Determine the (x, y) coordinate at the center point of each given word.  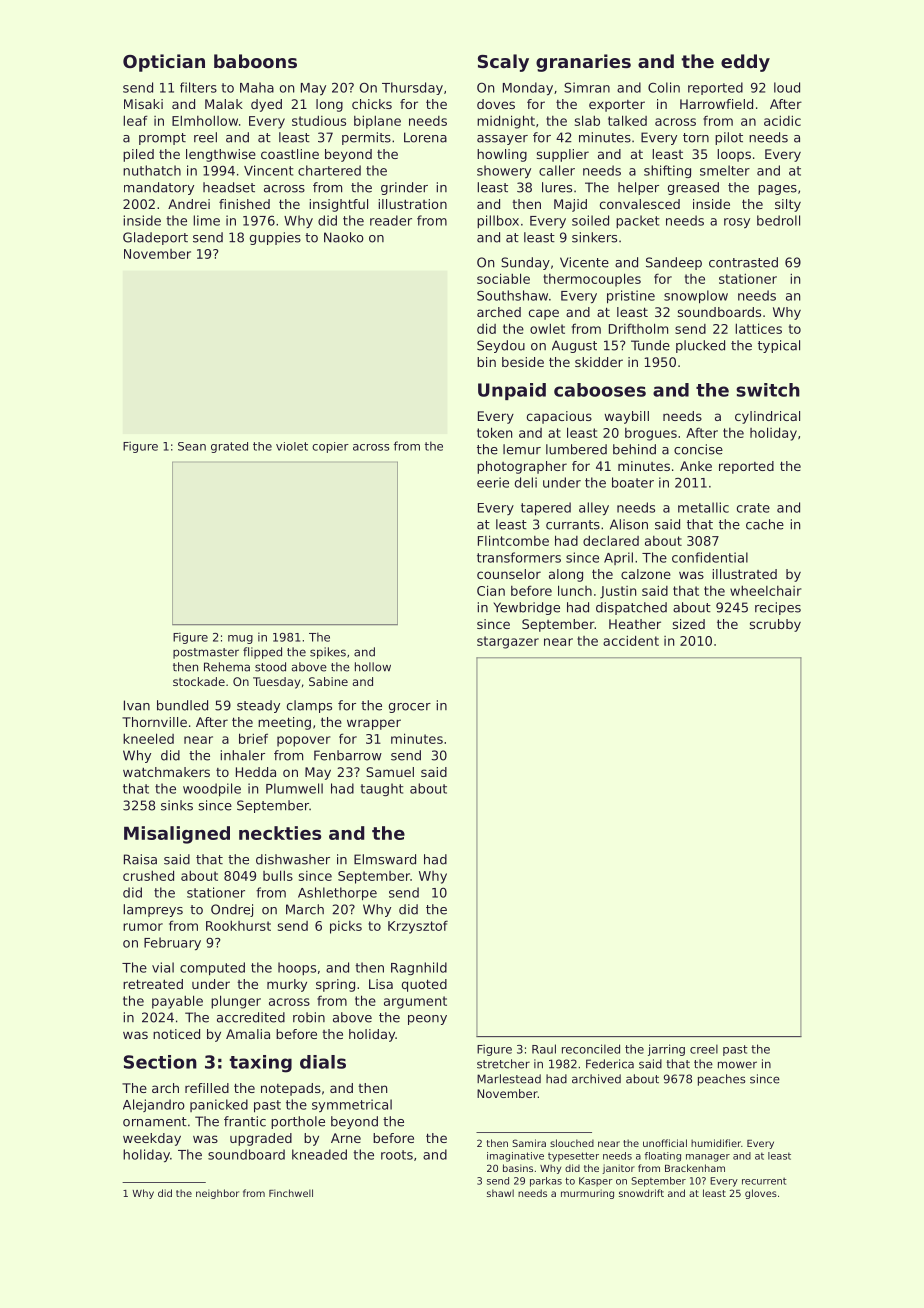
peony (427, 1020)
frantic (245, 1121)
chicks (372, 104)
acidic (782, 120)
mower (737, 1065)
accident (631, 640)
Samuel (390, 772)
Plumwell (294, 788)
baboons (255, 61)
